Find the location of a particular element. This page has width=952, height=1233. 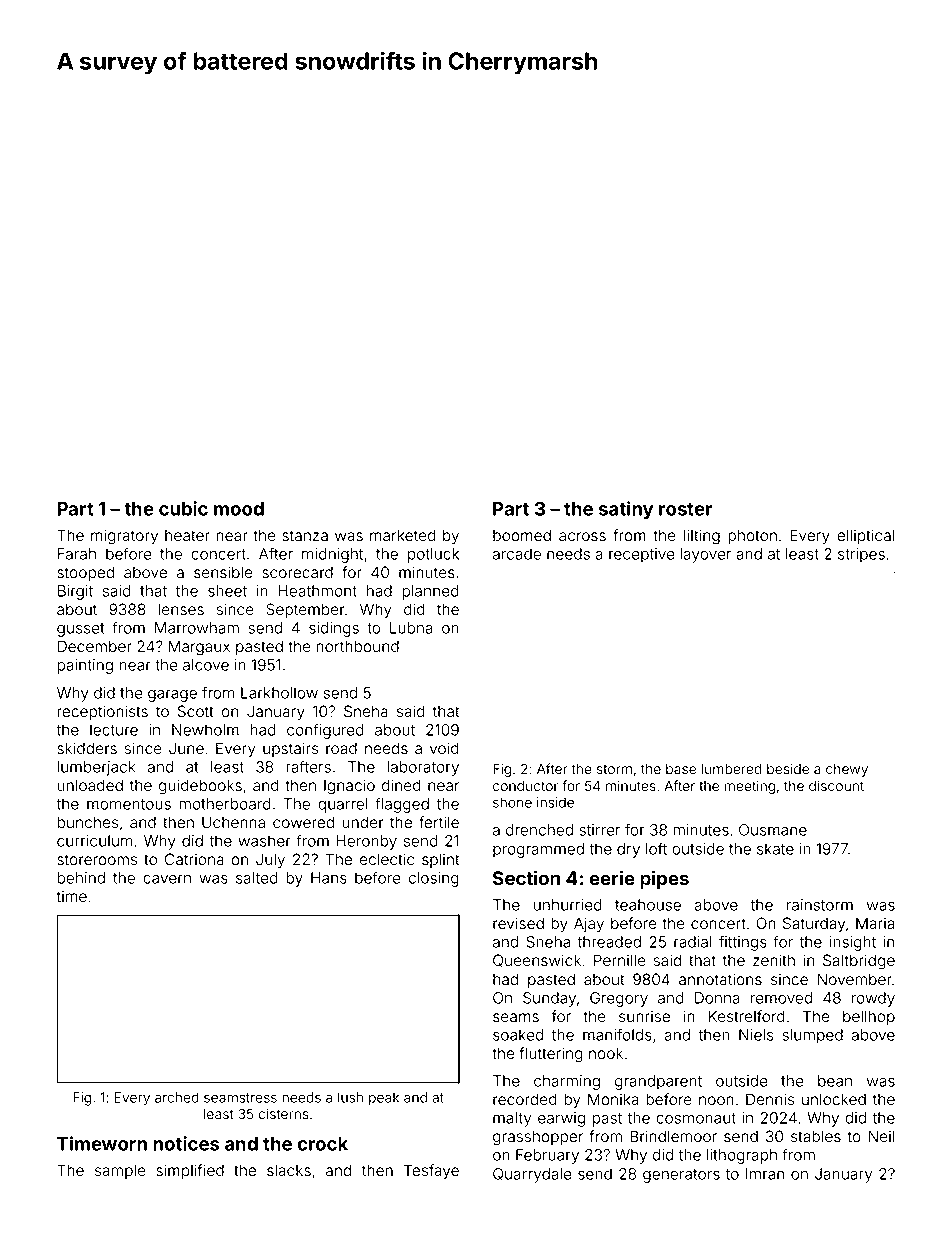

Birgit is located at coordinates (75, 592).
